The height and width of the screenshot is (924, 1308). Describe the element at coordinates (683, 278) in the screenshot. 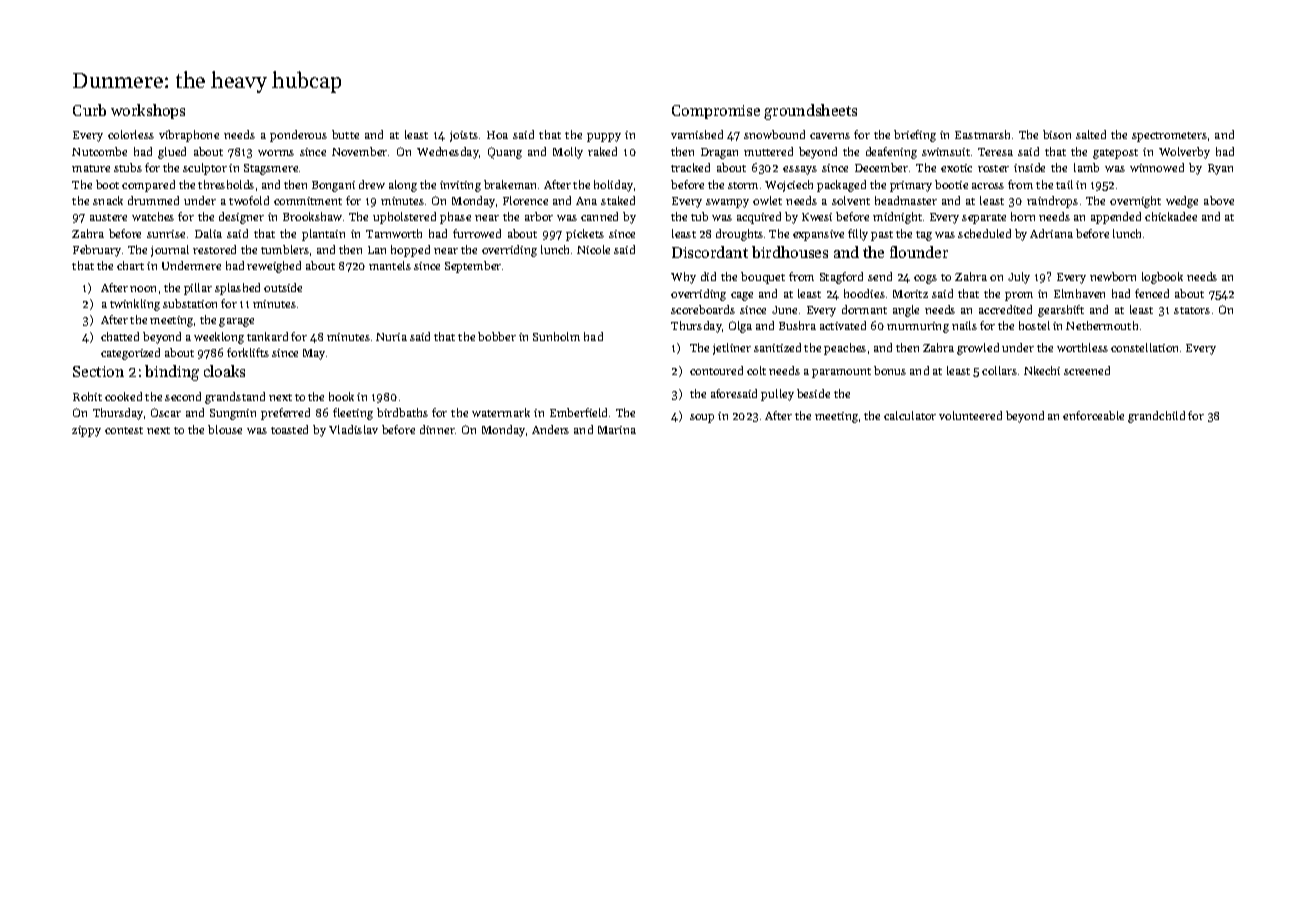

I see `Why` at that location.
